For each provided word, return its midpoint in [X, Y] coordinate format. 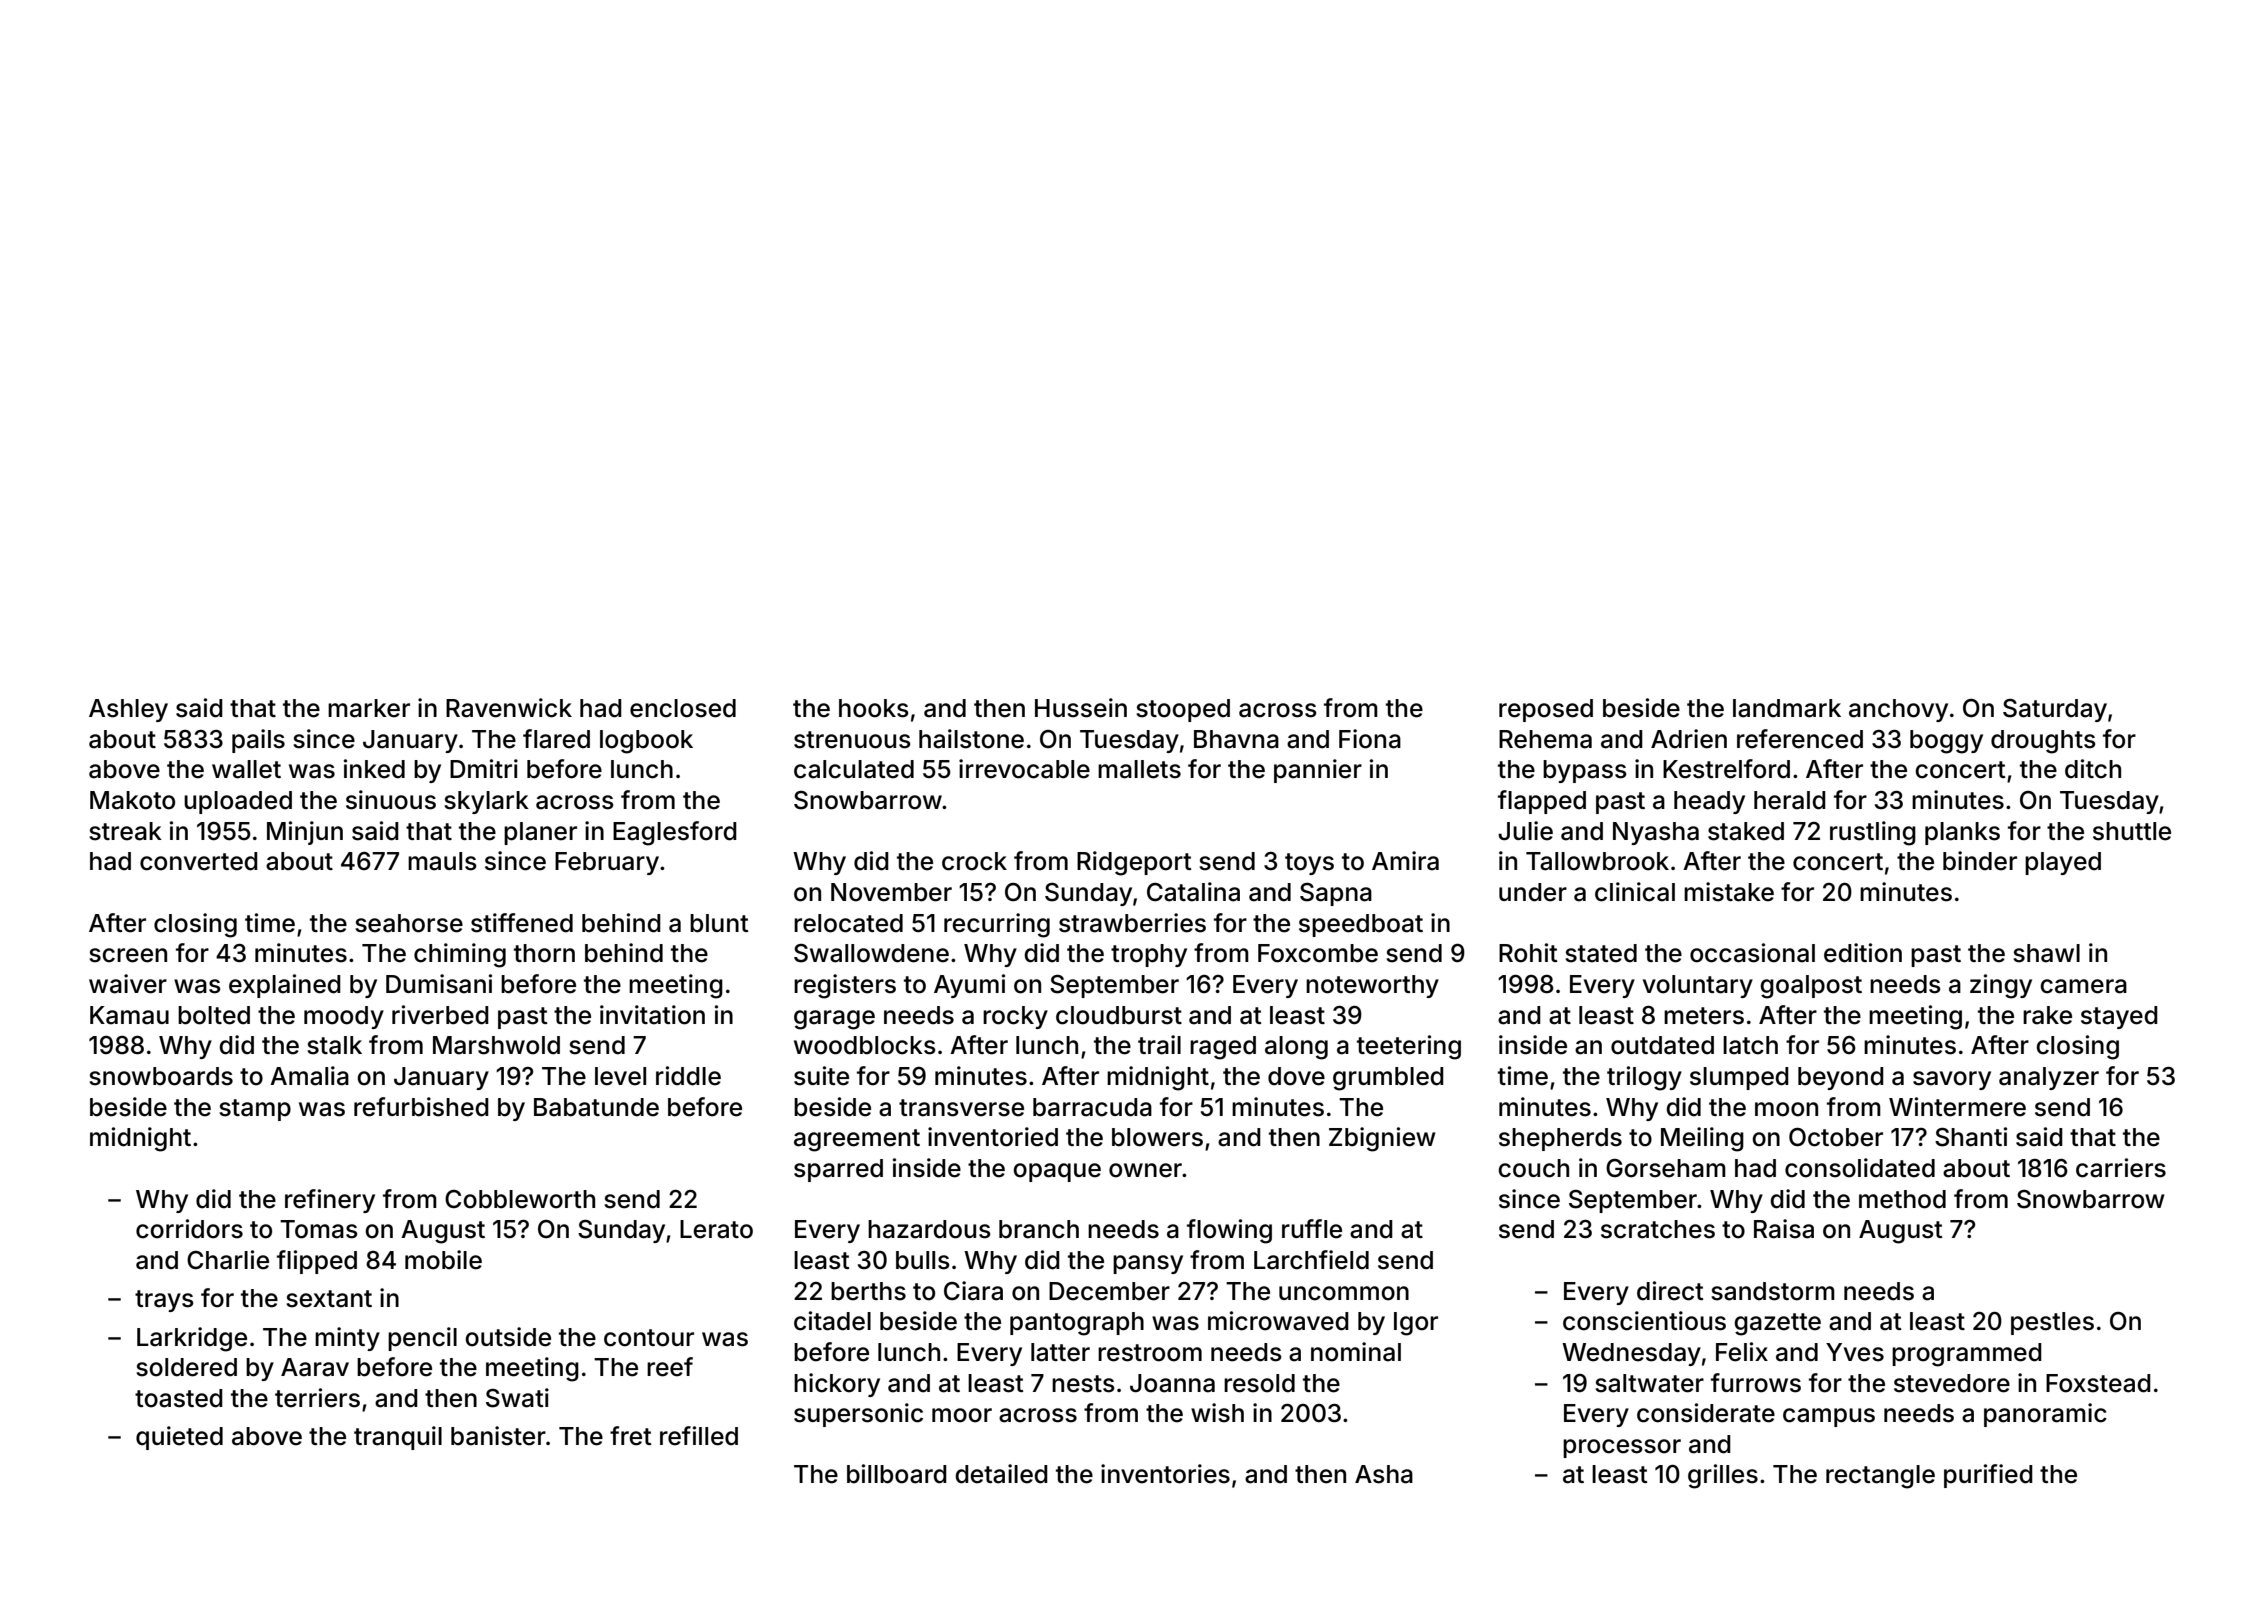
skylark [486, 802]
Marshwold [496, 1045]
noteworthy [1372, 986]
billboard [897, 1474]
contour [649, 1338]
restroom [1150, 1353]
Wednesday [1631, 1354]
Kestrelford [1726, 769]
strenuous [852, 740]
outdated [1662, 1045]
